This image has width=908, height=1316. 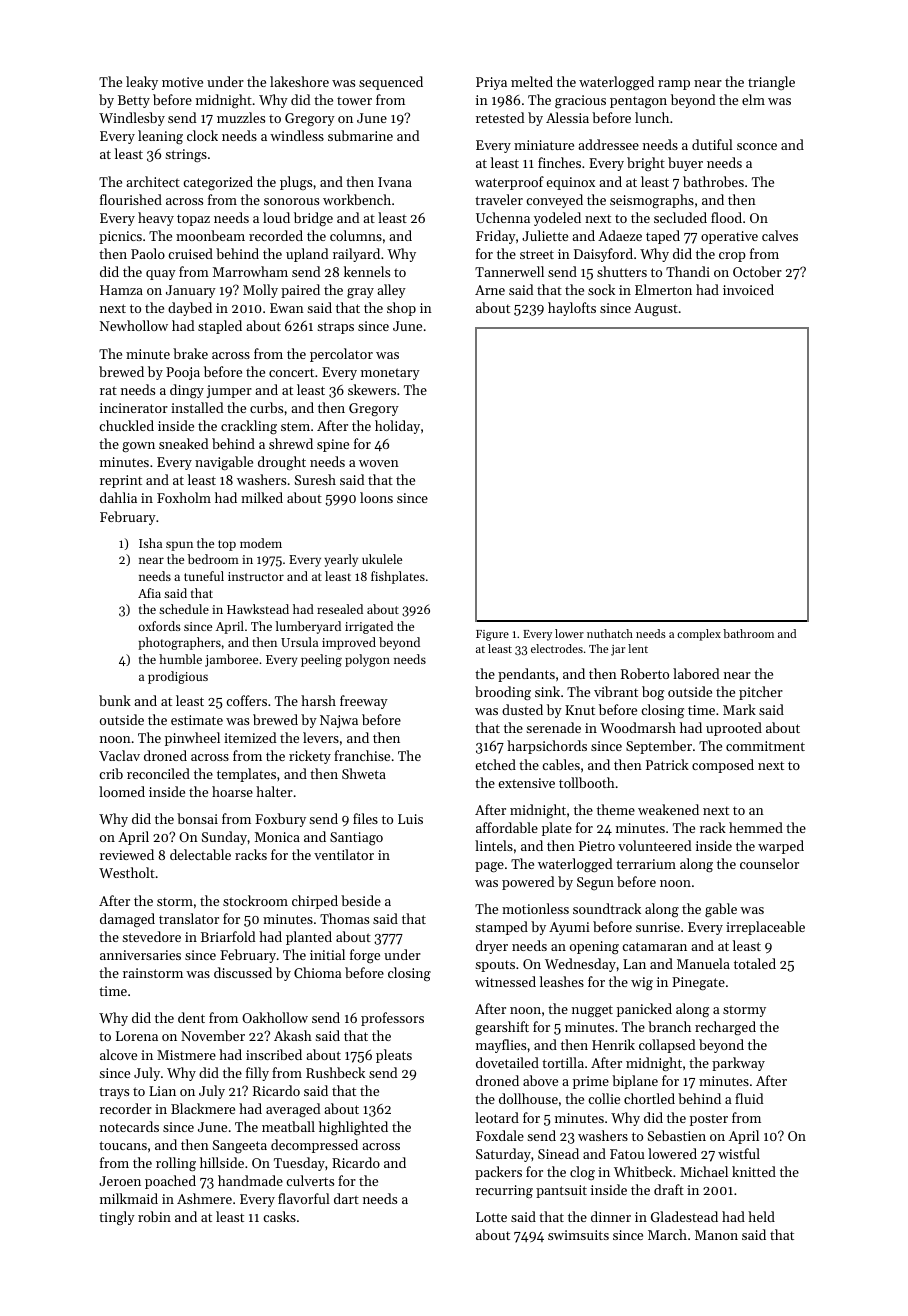 What do you see at coordinates (716, 1235) in the image?
I see `Manon` at bounding box center [716, 1235].
